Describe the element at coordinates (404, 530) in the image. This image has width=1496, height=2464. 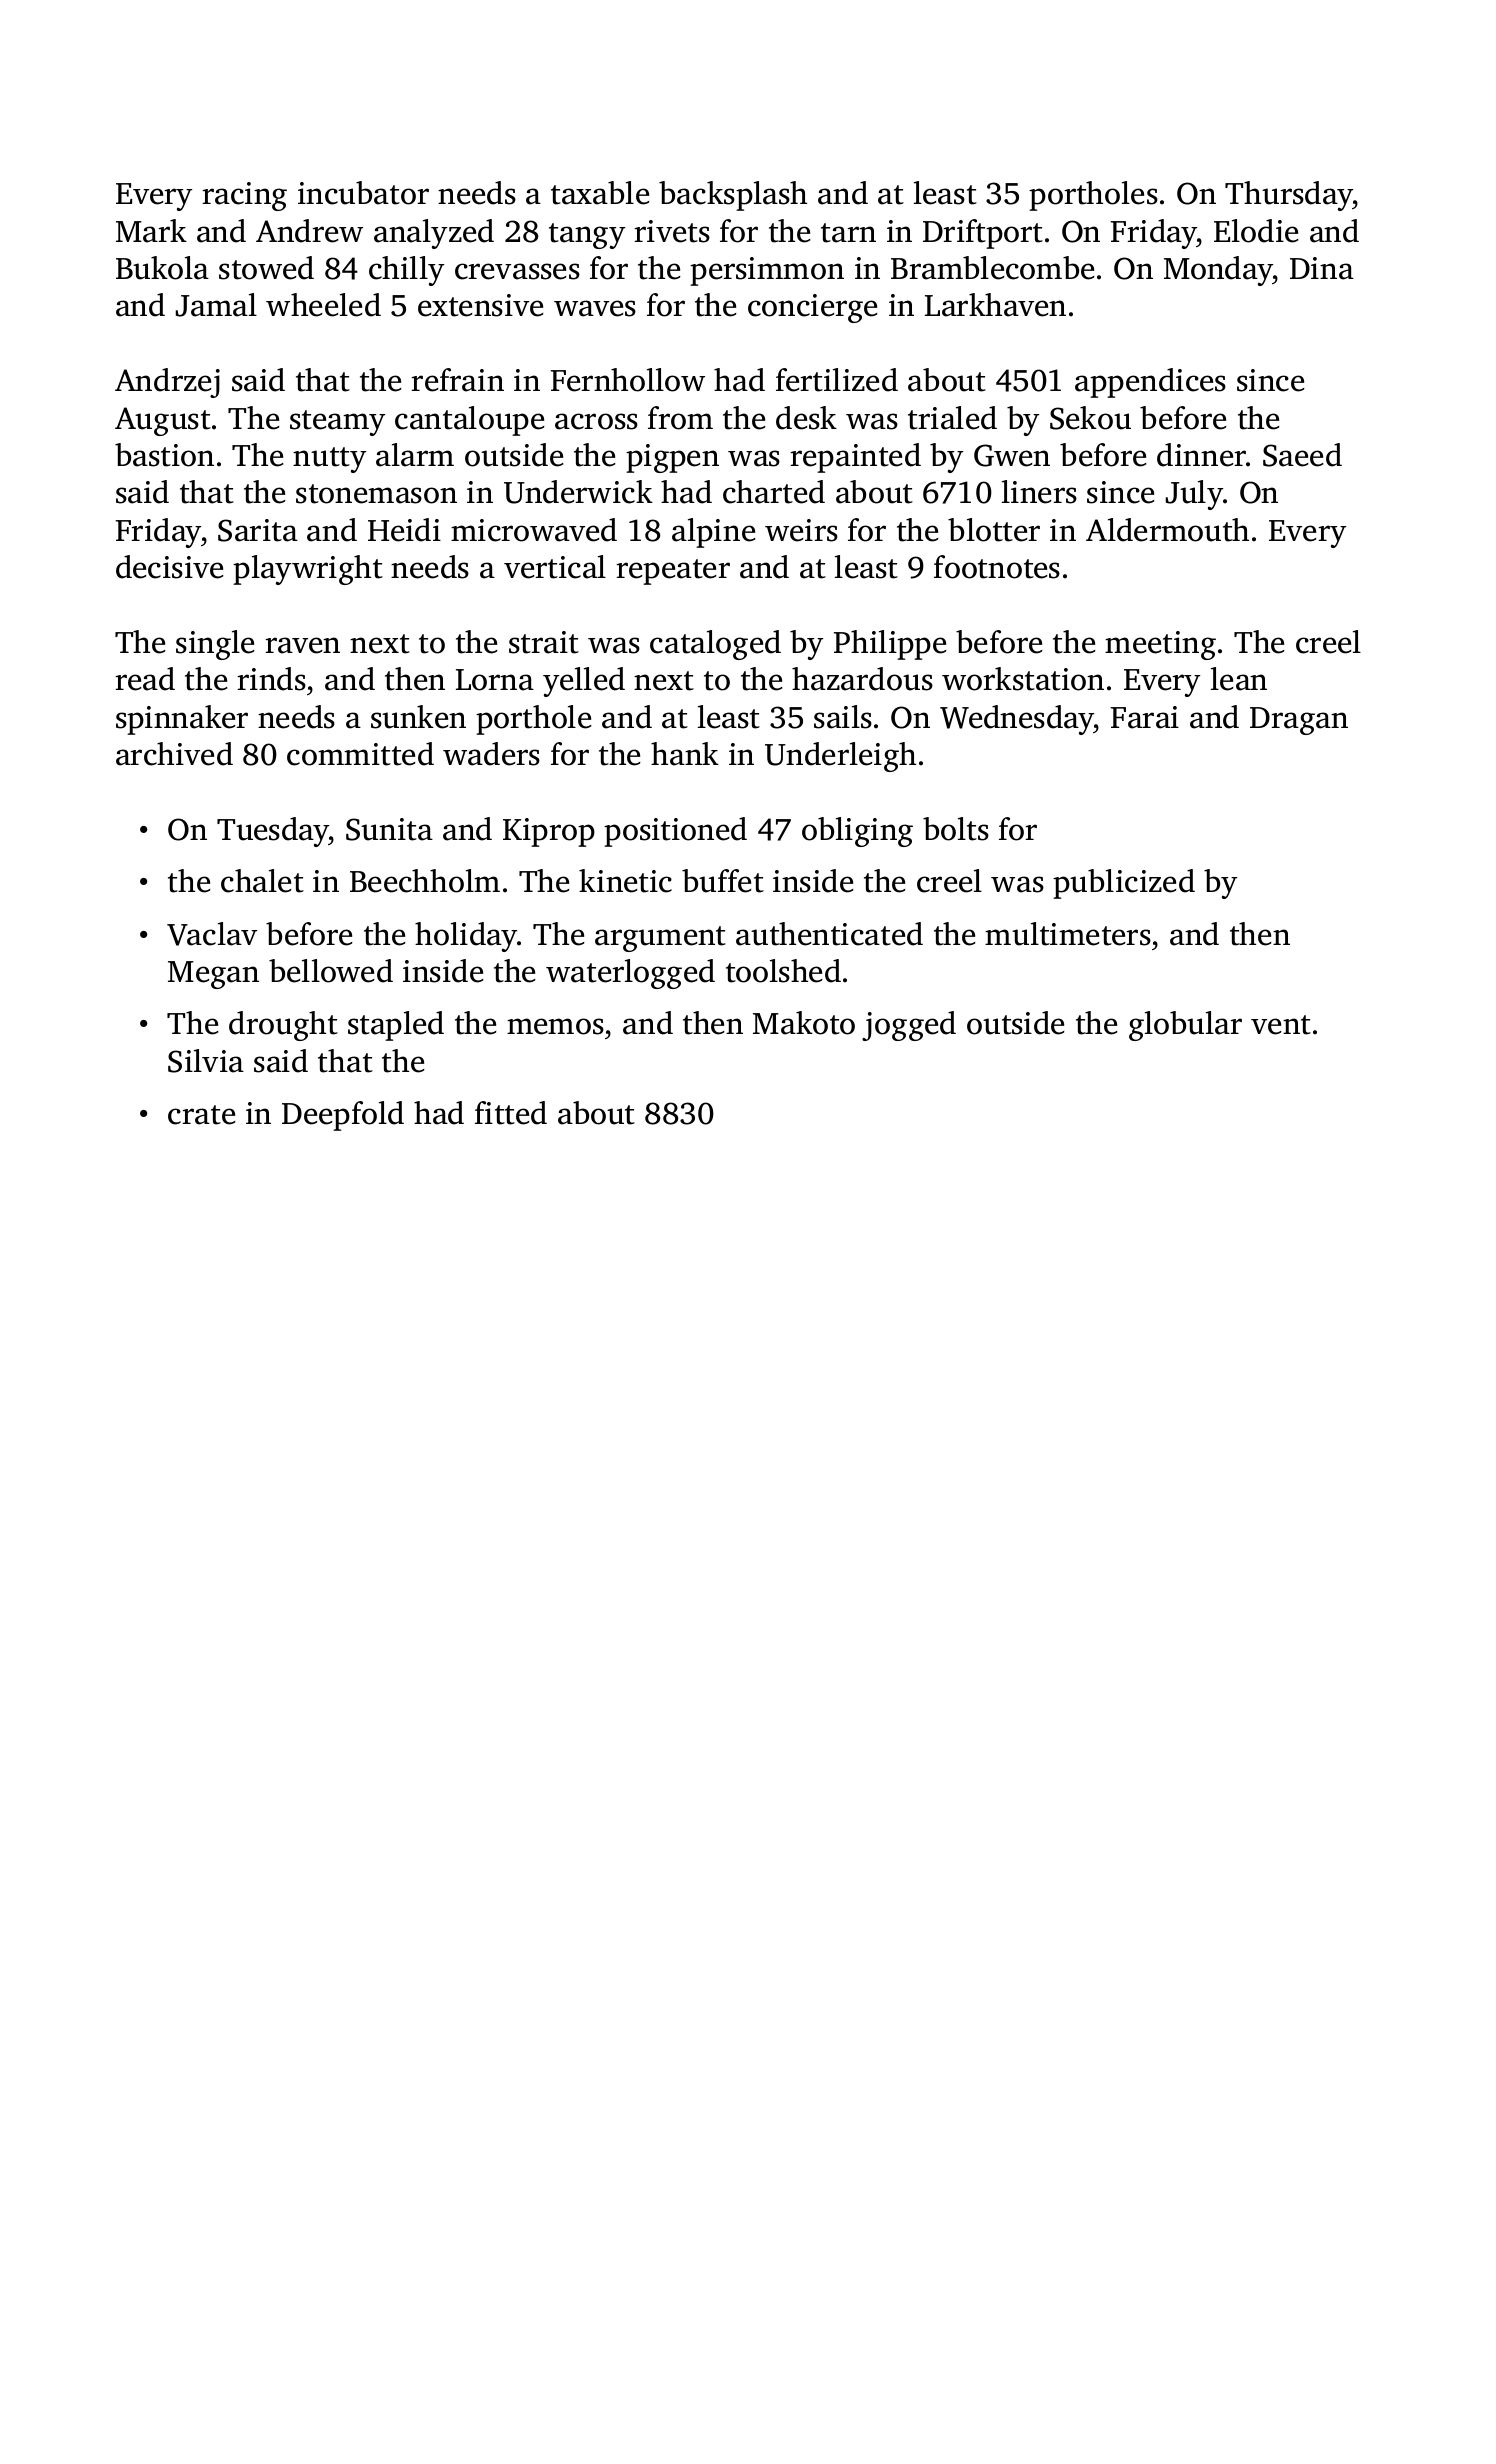
I see `Heidi` at that location.
